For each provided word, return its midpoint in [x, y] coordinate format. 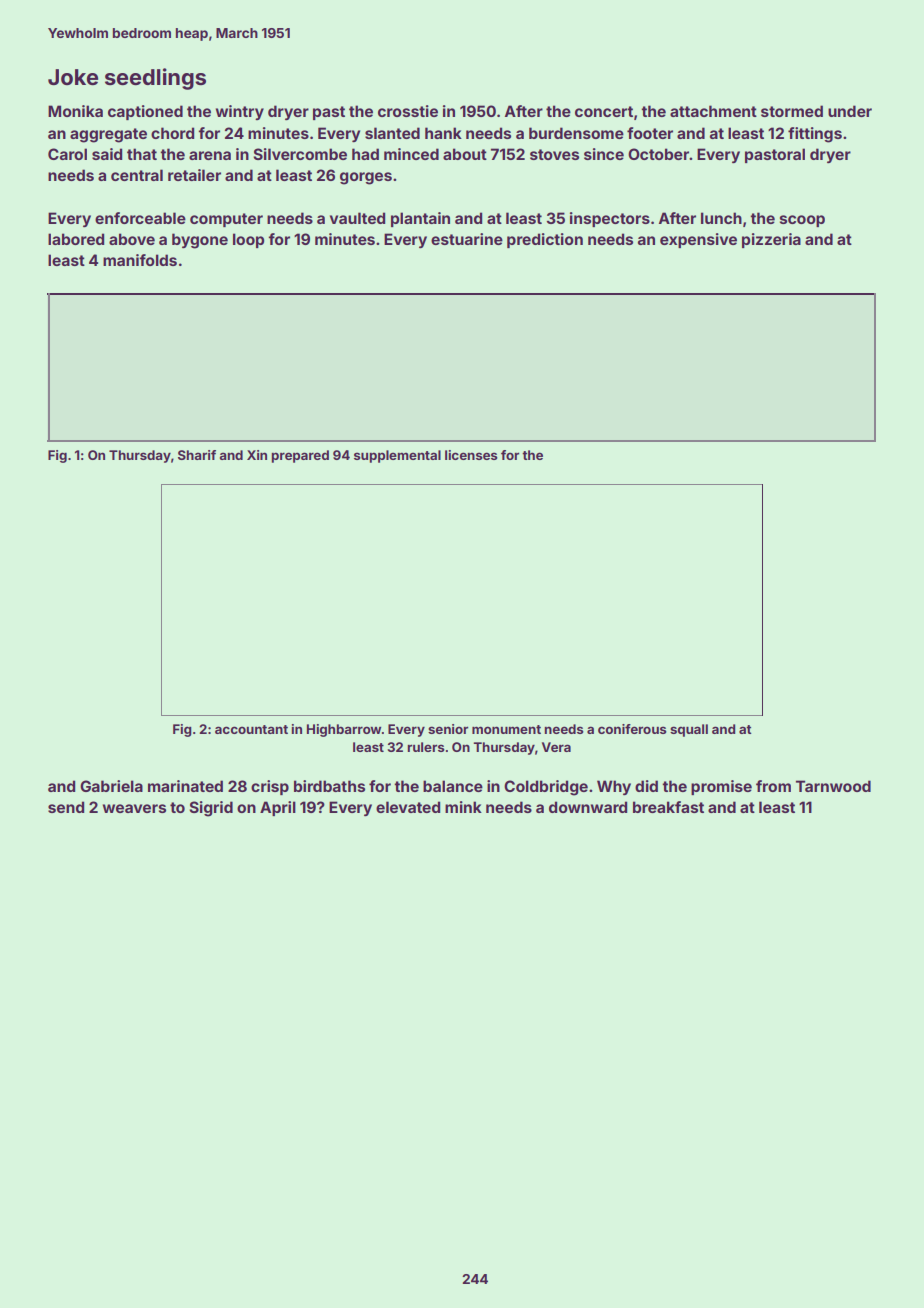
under [850, 111]
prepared [300, 456]
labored [76, 239]
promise [721, 787]
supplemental [397, 456]
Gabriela [111, 786]
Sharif [197, 455]
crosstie [408, 111]
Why [614, 787]
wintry [240, 112]
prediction [545, 240]
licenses [471, 455]
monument [506, 729]
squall [689, 730]
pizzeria [771, 240]
